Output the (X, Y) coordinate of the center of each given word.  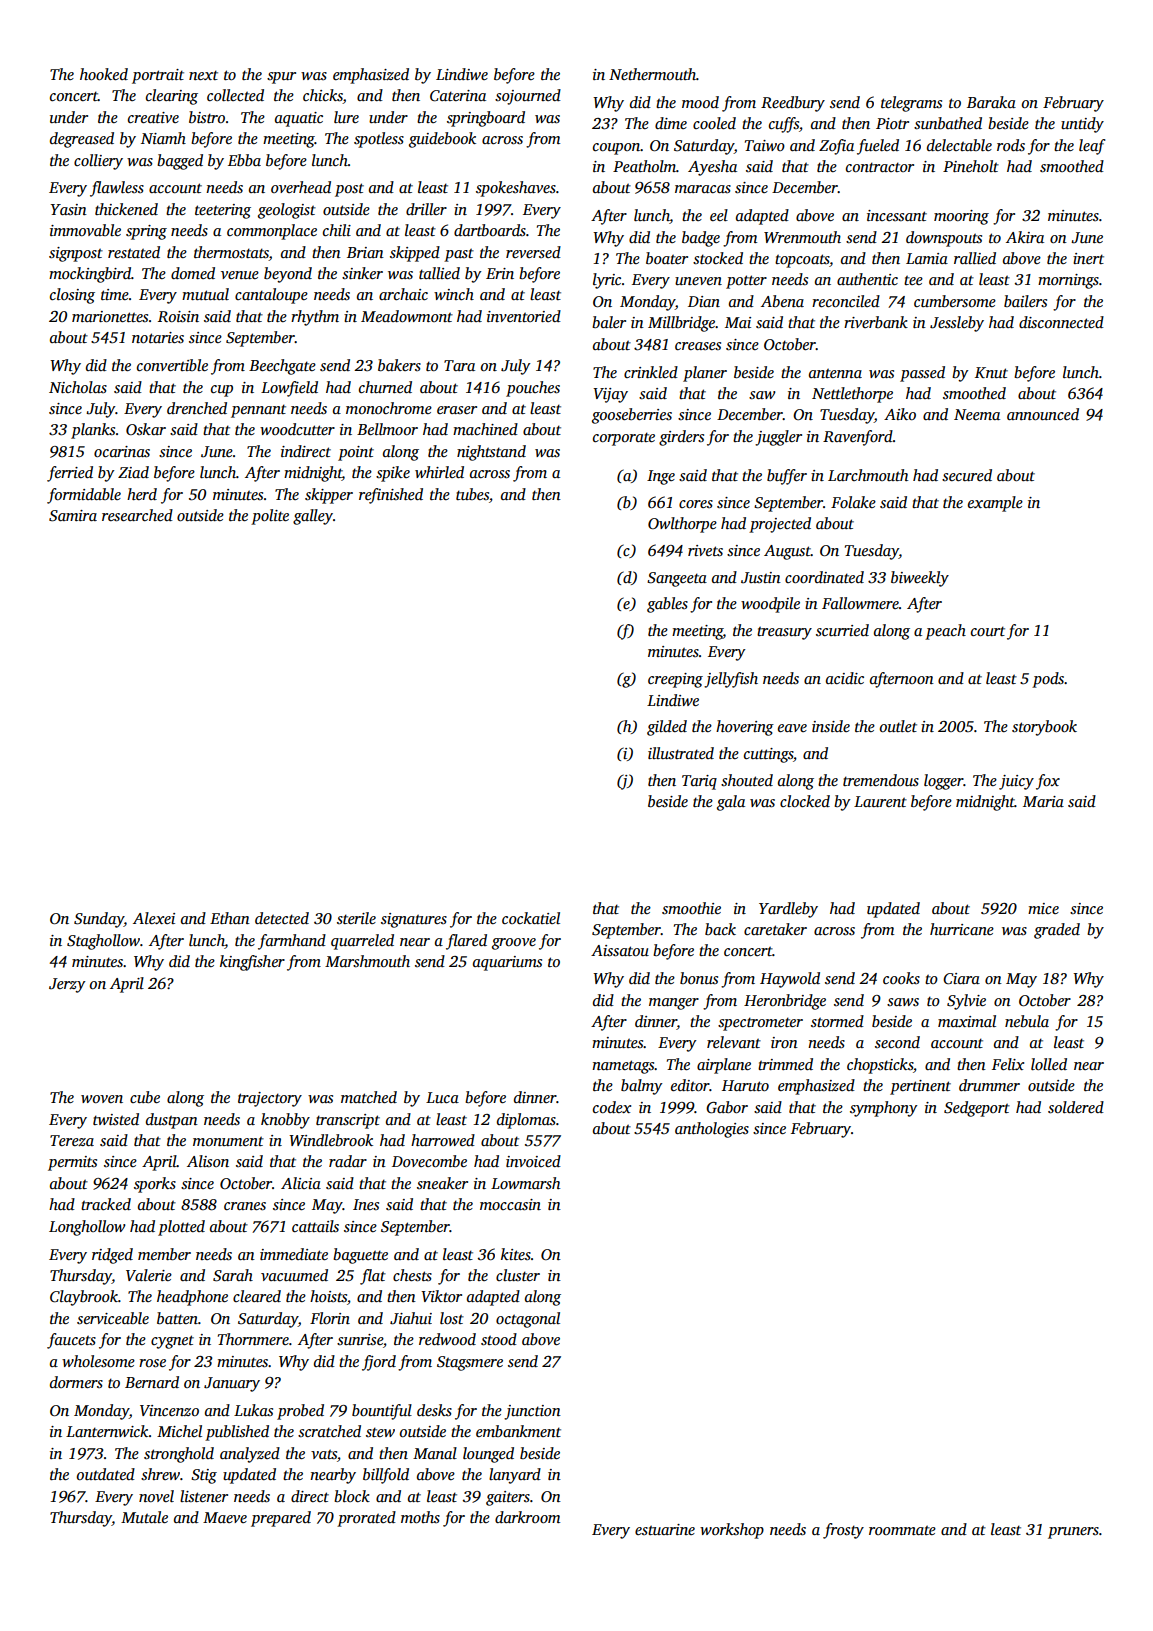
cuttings (768, 755)
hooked (104, 74)
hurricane (962, 929)
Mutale (144, 1517)
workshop (732, 1531)
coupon (617, 149)
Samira (73, 516)
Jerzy (67, 985)
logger (943, 782)
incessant (897, 215)
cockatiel (531, 918)
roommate (902, 1530)
